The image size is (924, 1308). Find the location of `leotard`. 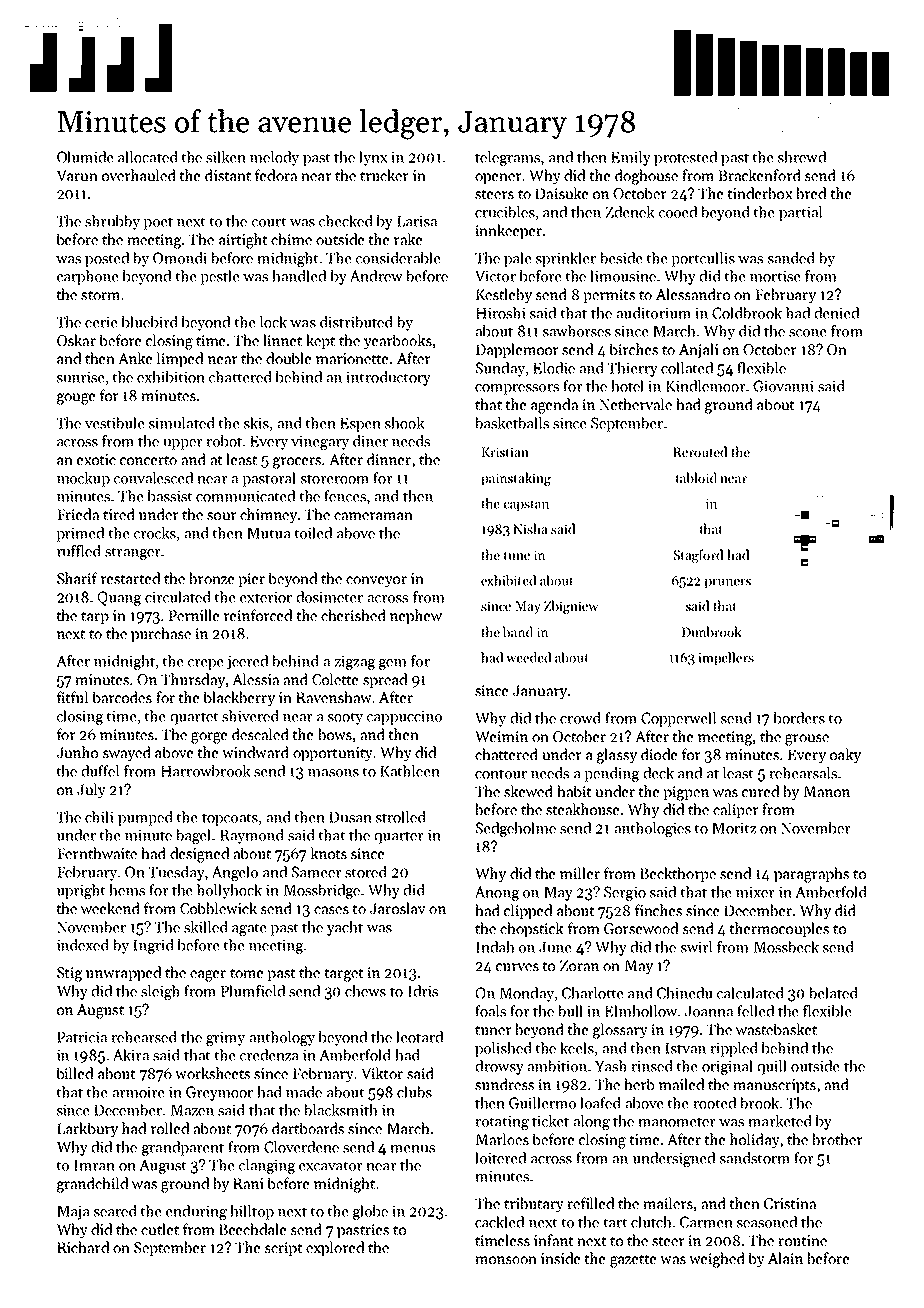

leotard is located at coordinates (419, 1037).
